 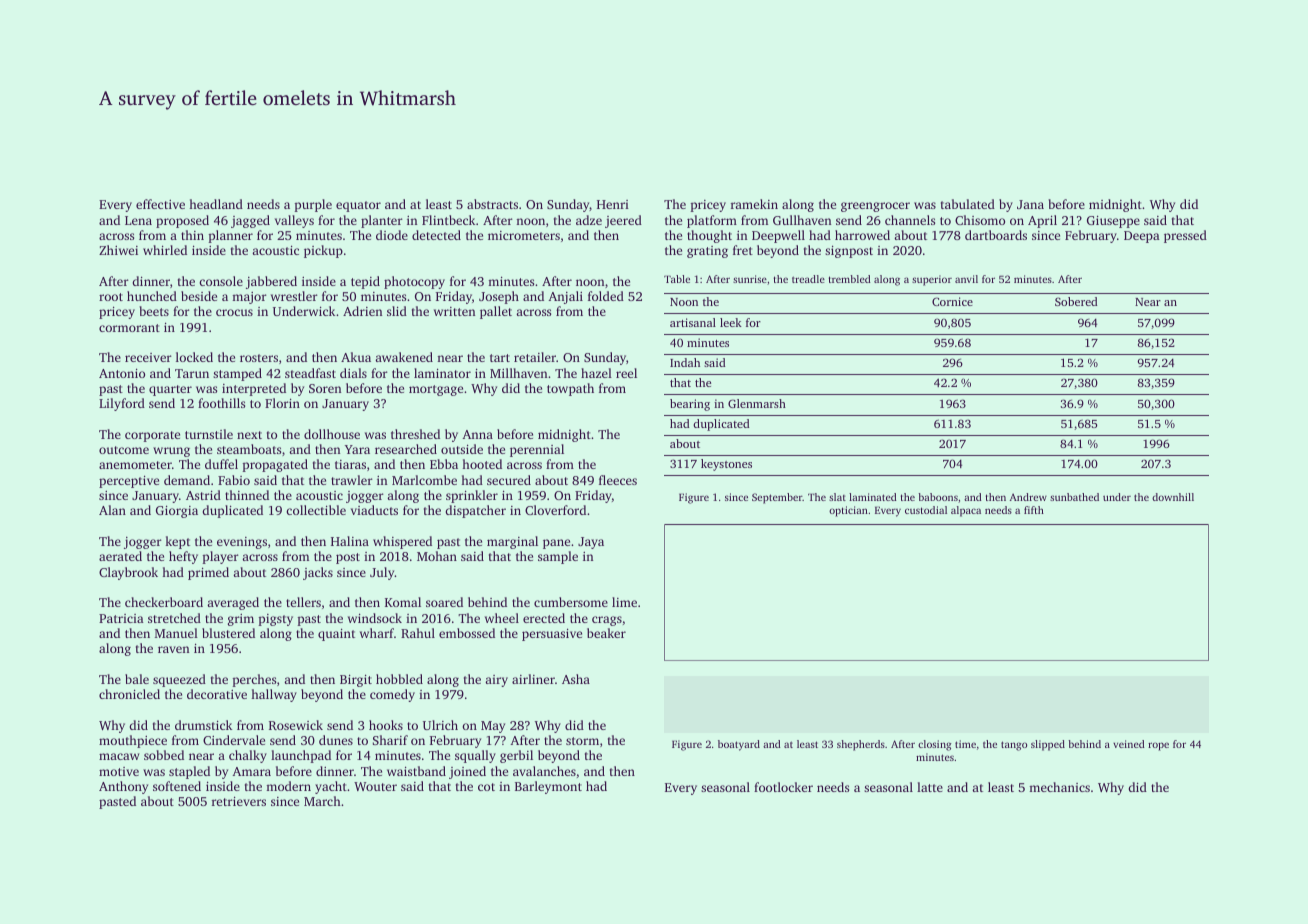 What do you see at coordinates (932, 280) in the screenshot?
I see `superior` at bounding box center [932, 280].
